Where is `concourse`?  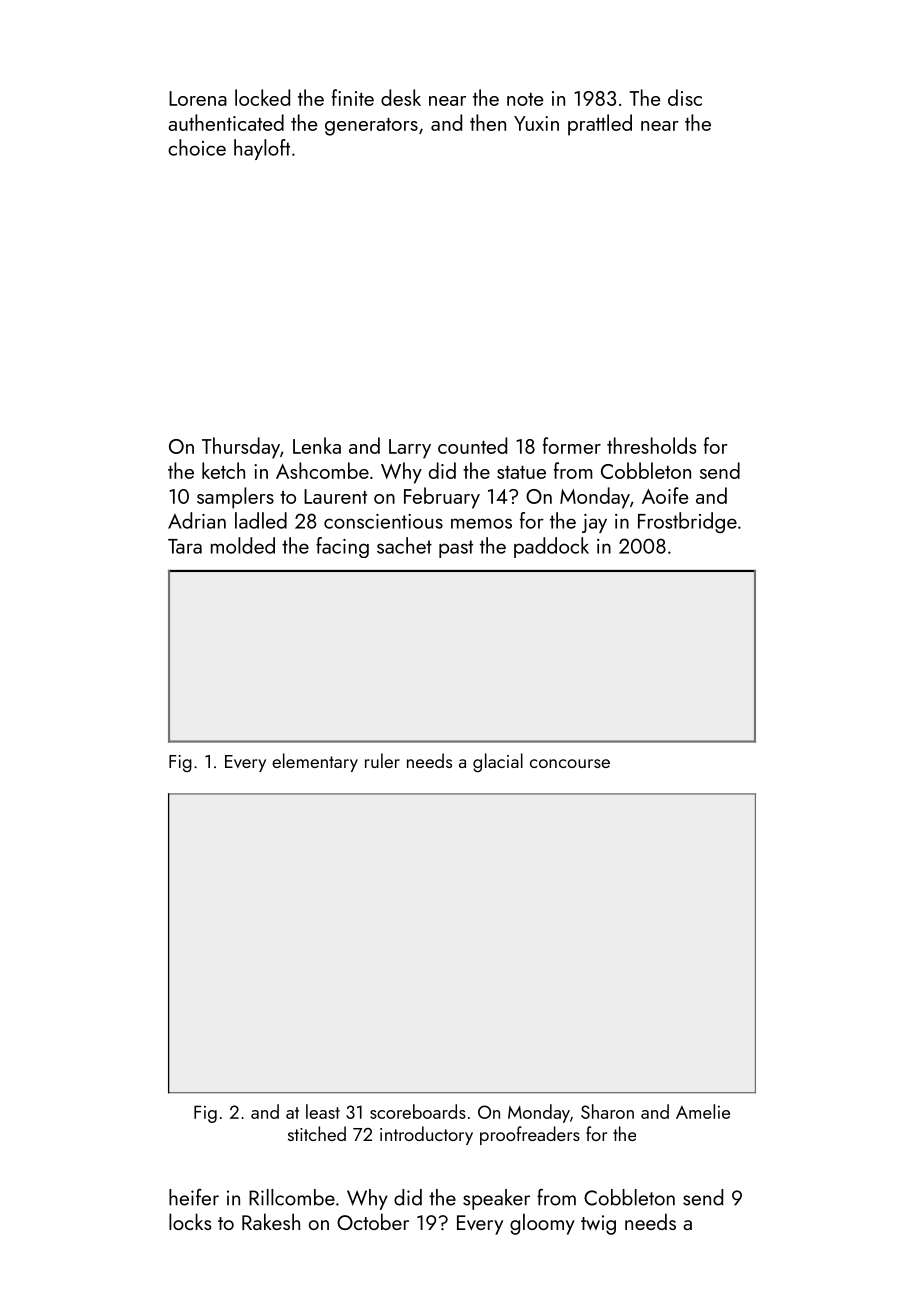 concourse is located at coordinates (570, 763).
